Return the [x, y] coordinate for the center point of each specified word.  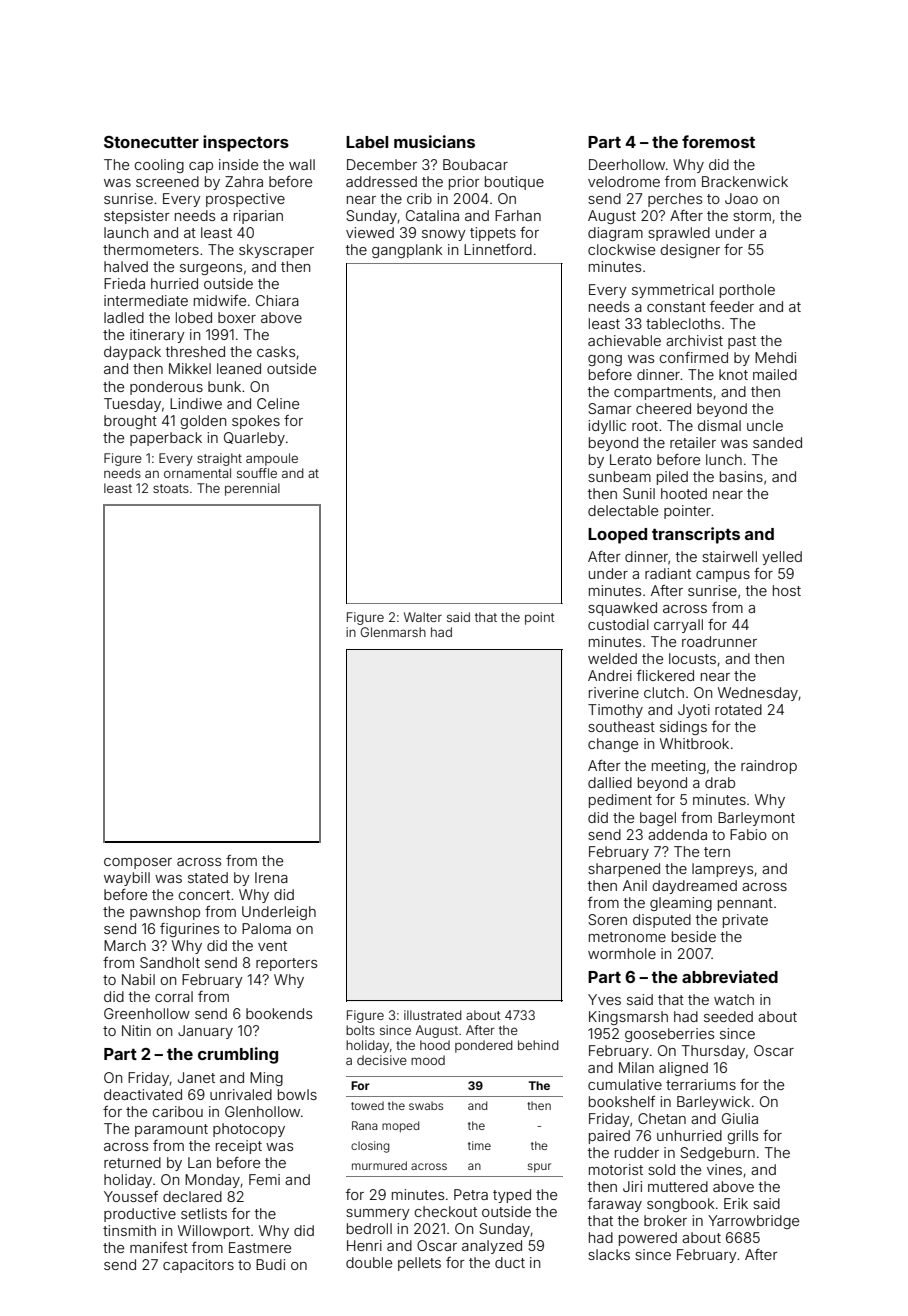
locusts [692, 658]
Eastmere [260, 1247]
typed [512, 1196]
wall [302, 164]
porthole [747, 291]
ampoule [272, 459]
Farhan [518, 215]
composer [138, 863]
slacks [609, 1254]
